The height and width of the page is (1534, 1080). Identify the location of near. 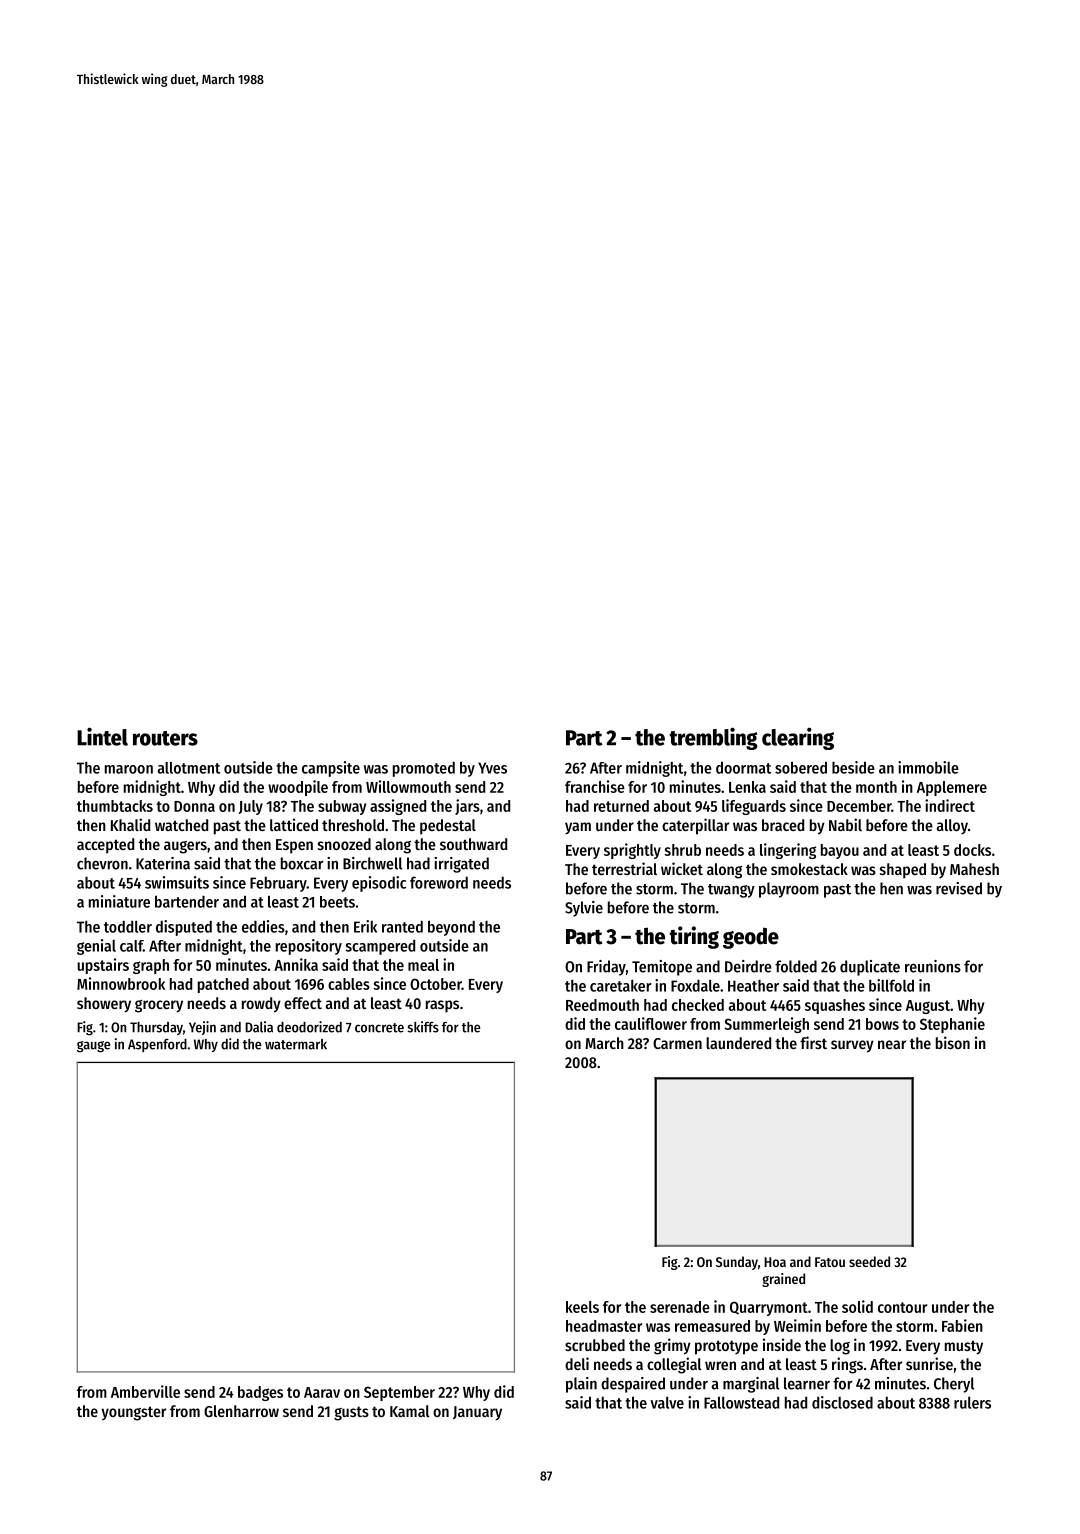
(892, 1044).
